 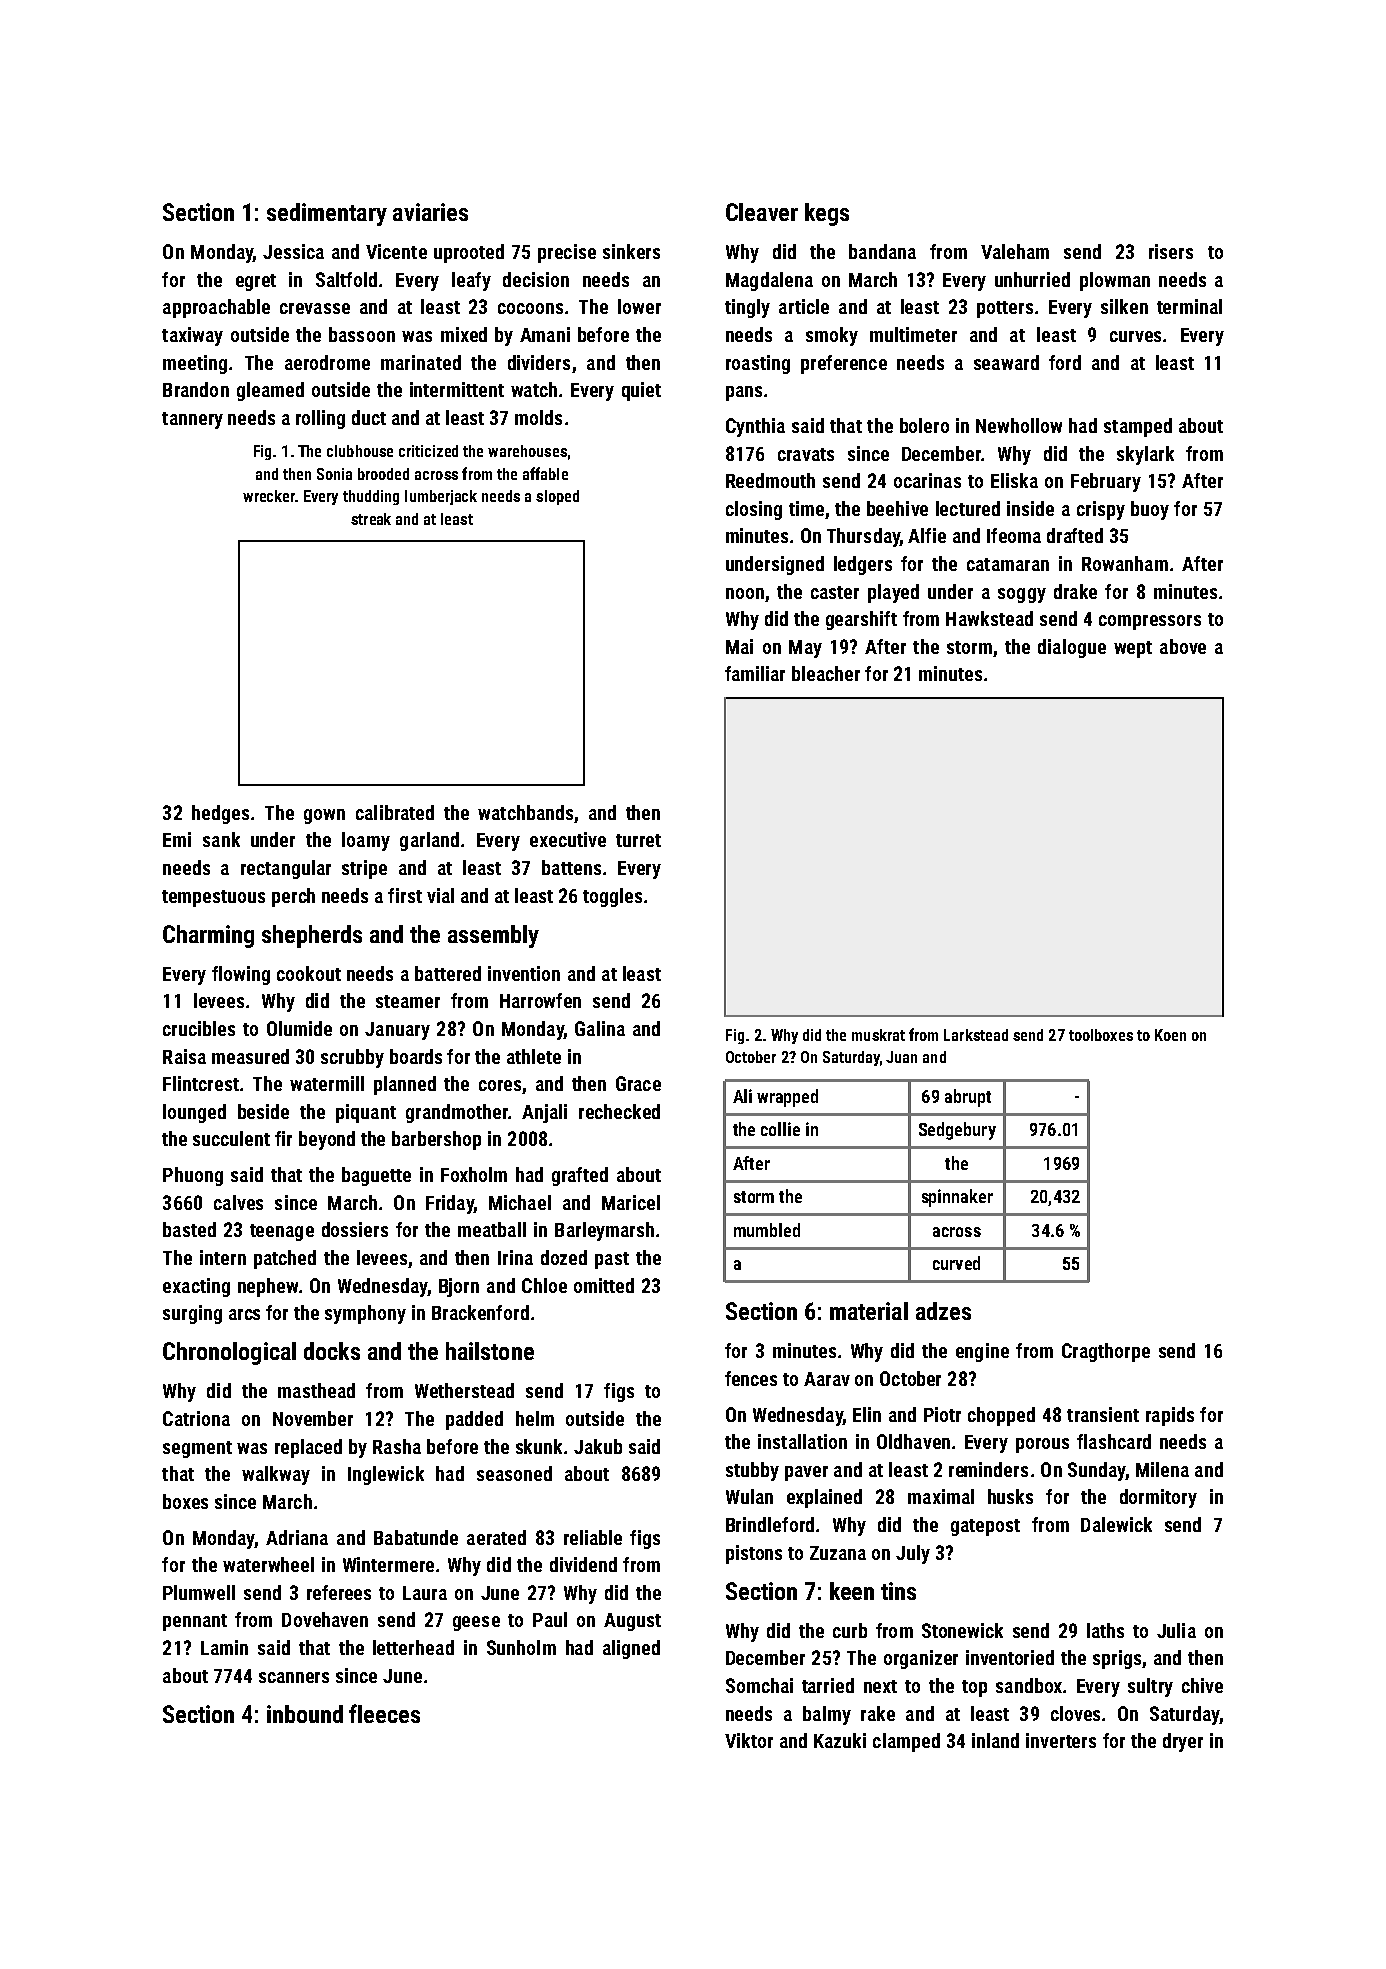 I want to click on inland, so click(x=995, y=1740).
